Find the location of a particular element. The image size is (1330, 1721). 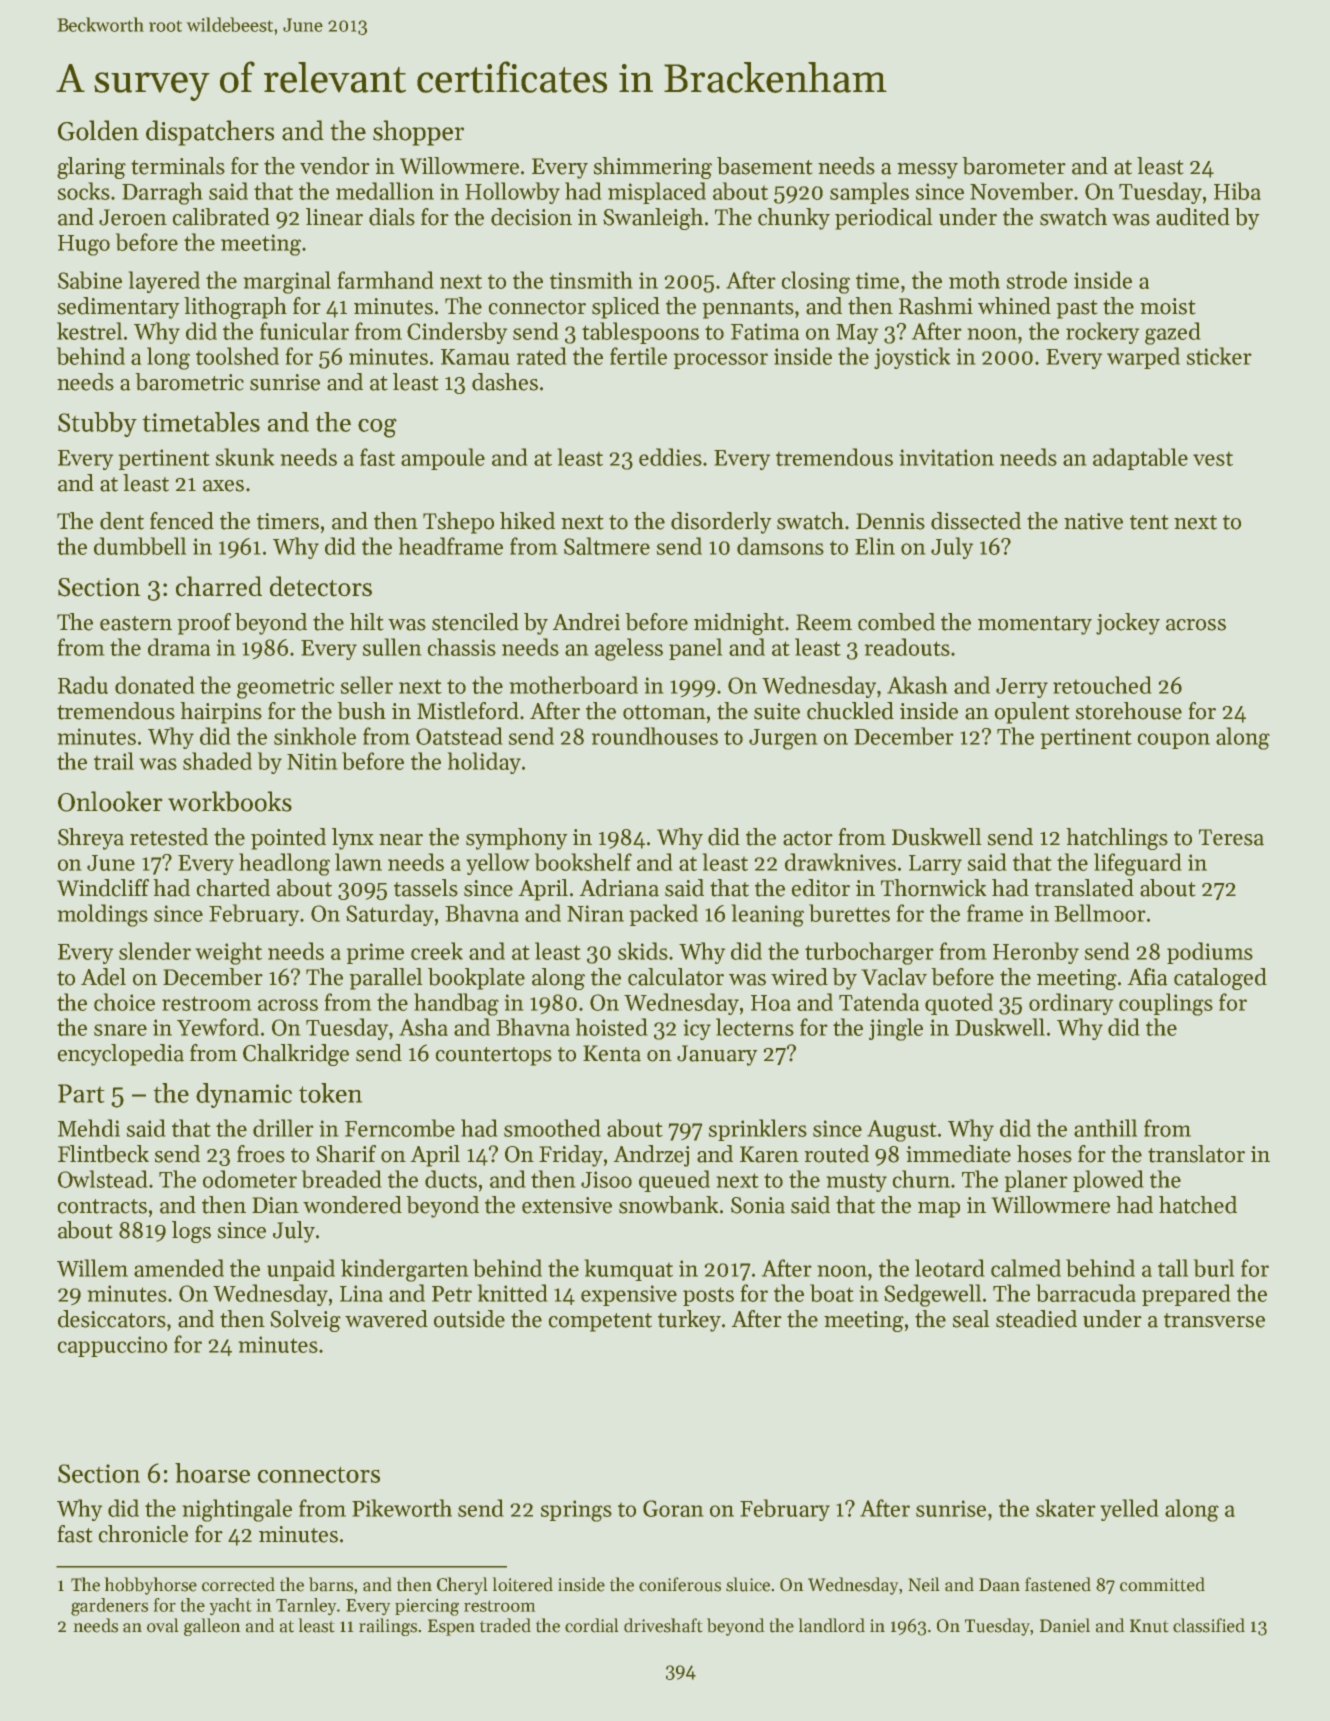

translated is located at coordinates (1084, 888).
